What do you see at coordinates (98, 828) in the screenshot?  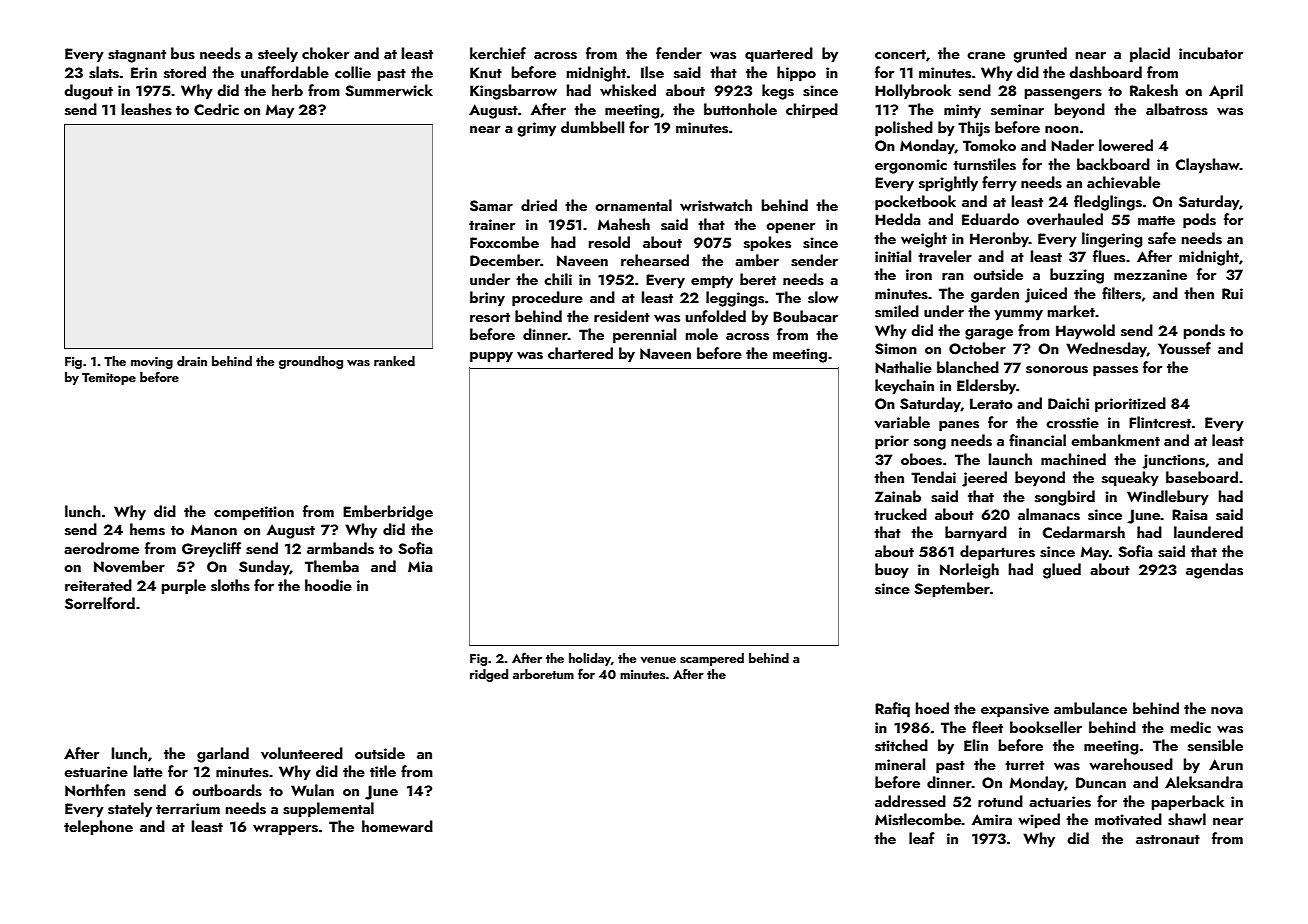 I see `telephone` at bounding box center [98, 828].
